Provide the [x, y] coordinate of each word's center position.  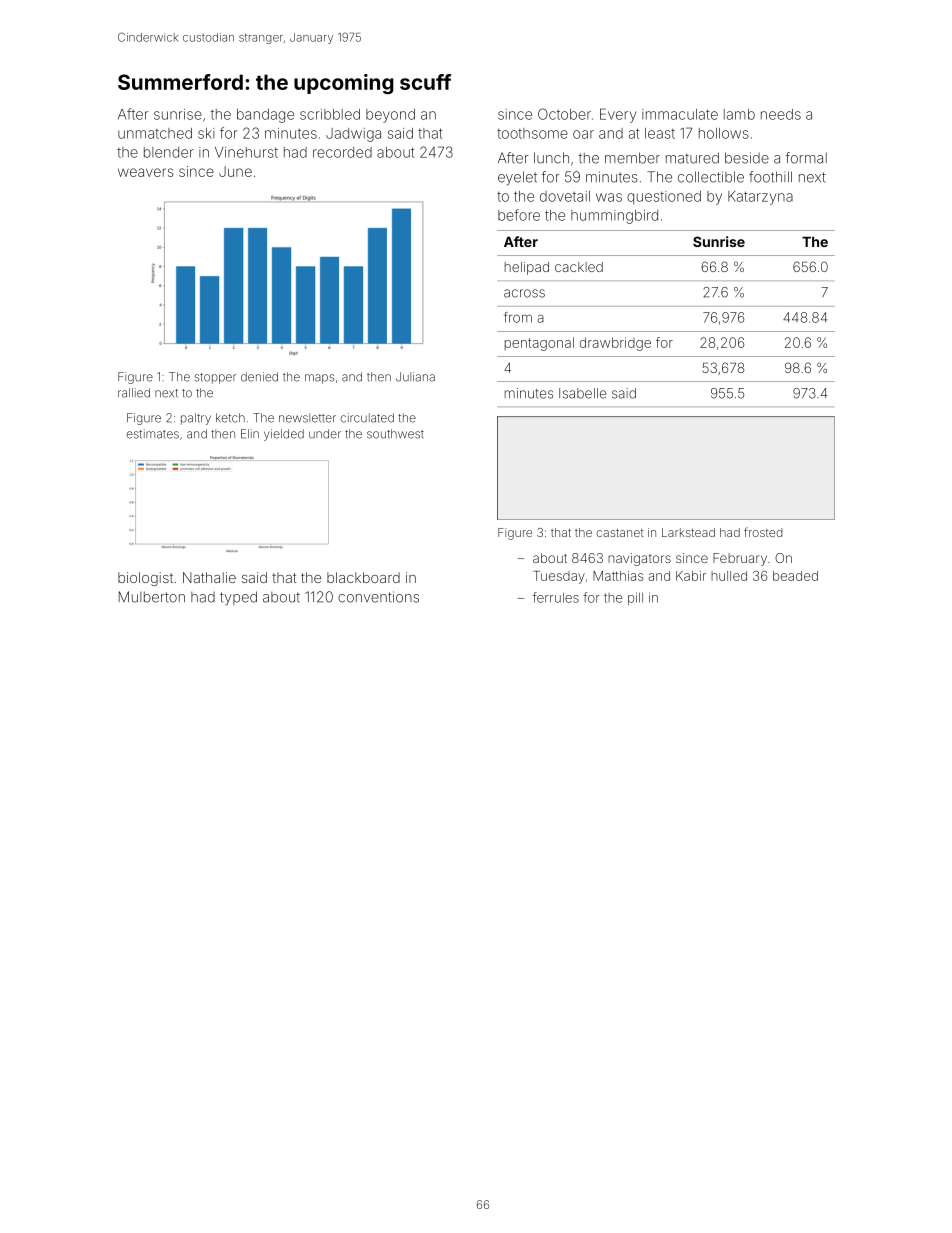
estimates [153, 434]
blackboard [363, 577]
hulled [729, 576]
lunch [551, 158]
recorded [342, 152]
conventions [378, 597]
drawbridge [615, 344]
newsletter [307, 418]
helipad [527, 268]
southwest [395, 434]
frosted [763, 532]
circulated [367, 418]
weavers [146, 172]
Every [618, 115]
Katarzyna [760, 198]
